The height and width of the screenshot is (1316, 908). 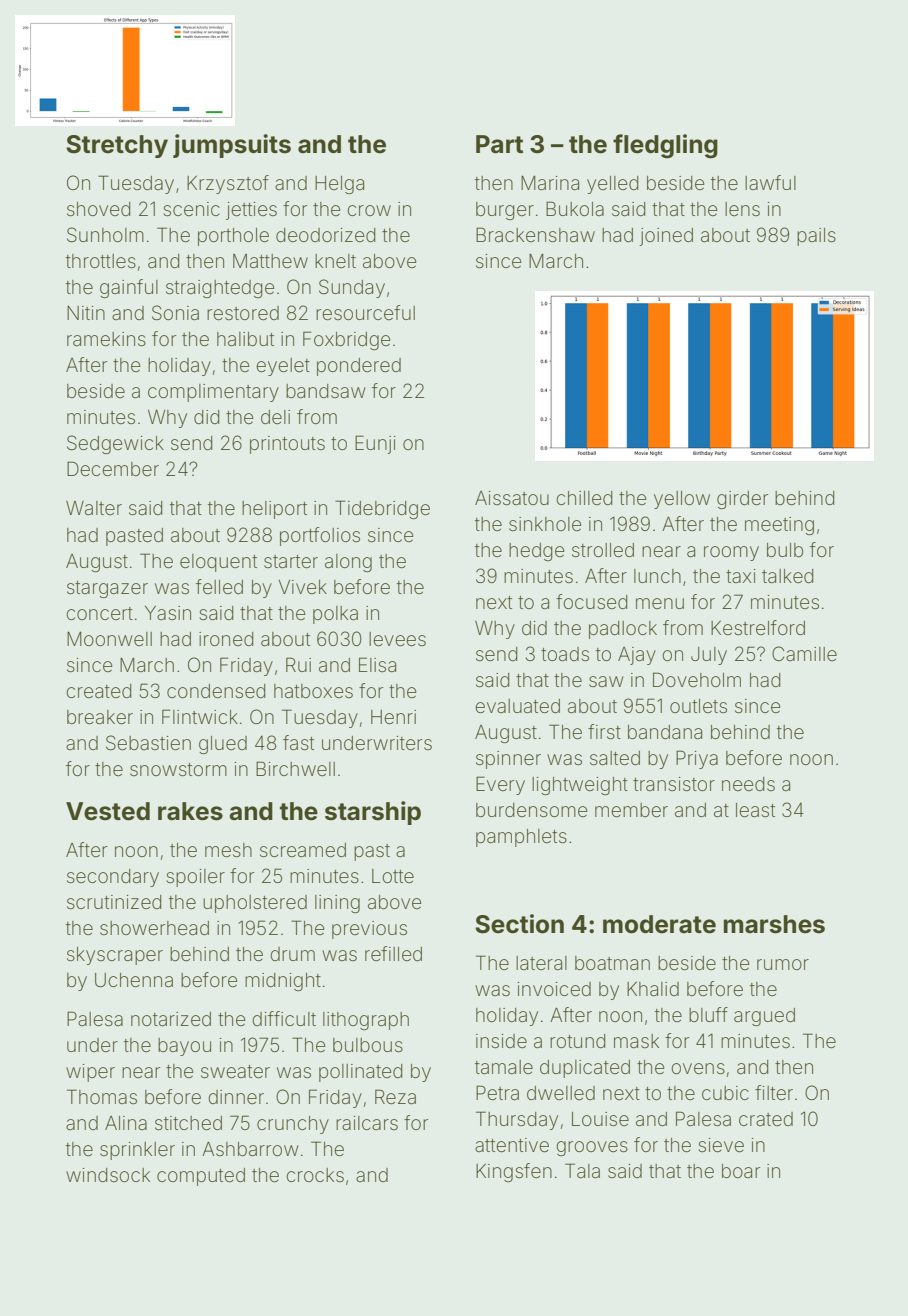 What do you see at coordinates (708, 1014) in the screenshot?
I see `bluff` at bounding box center [708, 1014].
